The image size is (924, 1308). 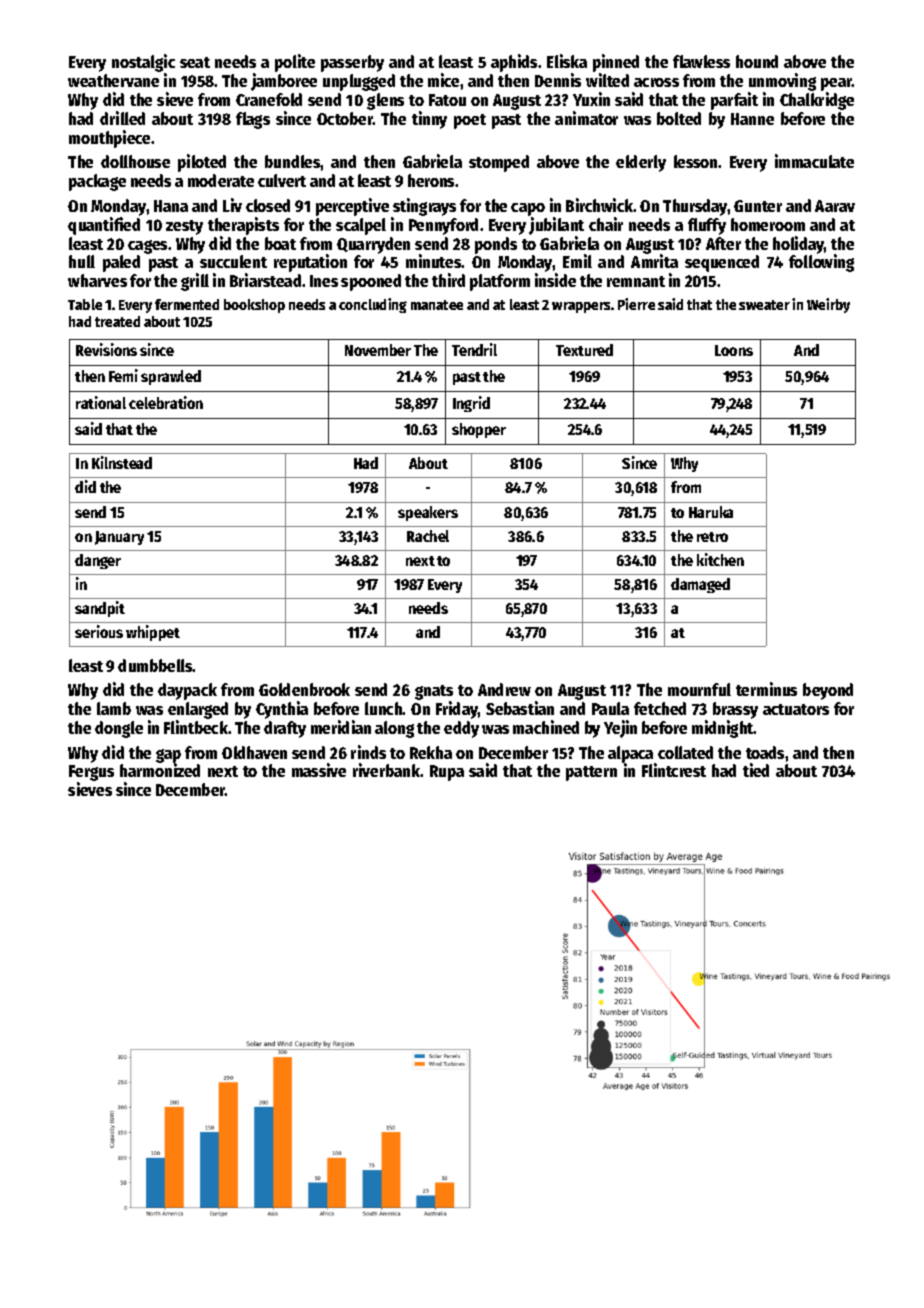 I want to click on gnats, so click(x=434, y=692).
